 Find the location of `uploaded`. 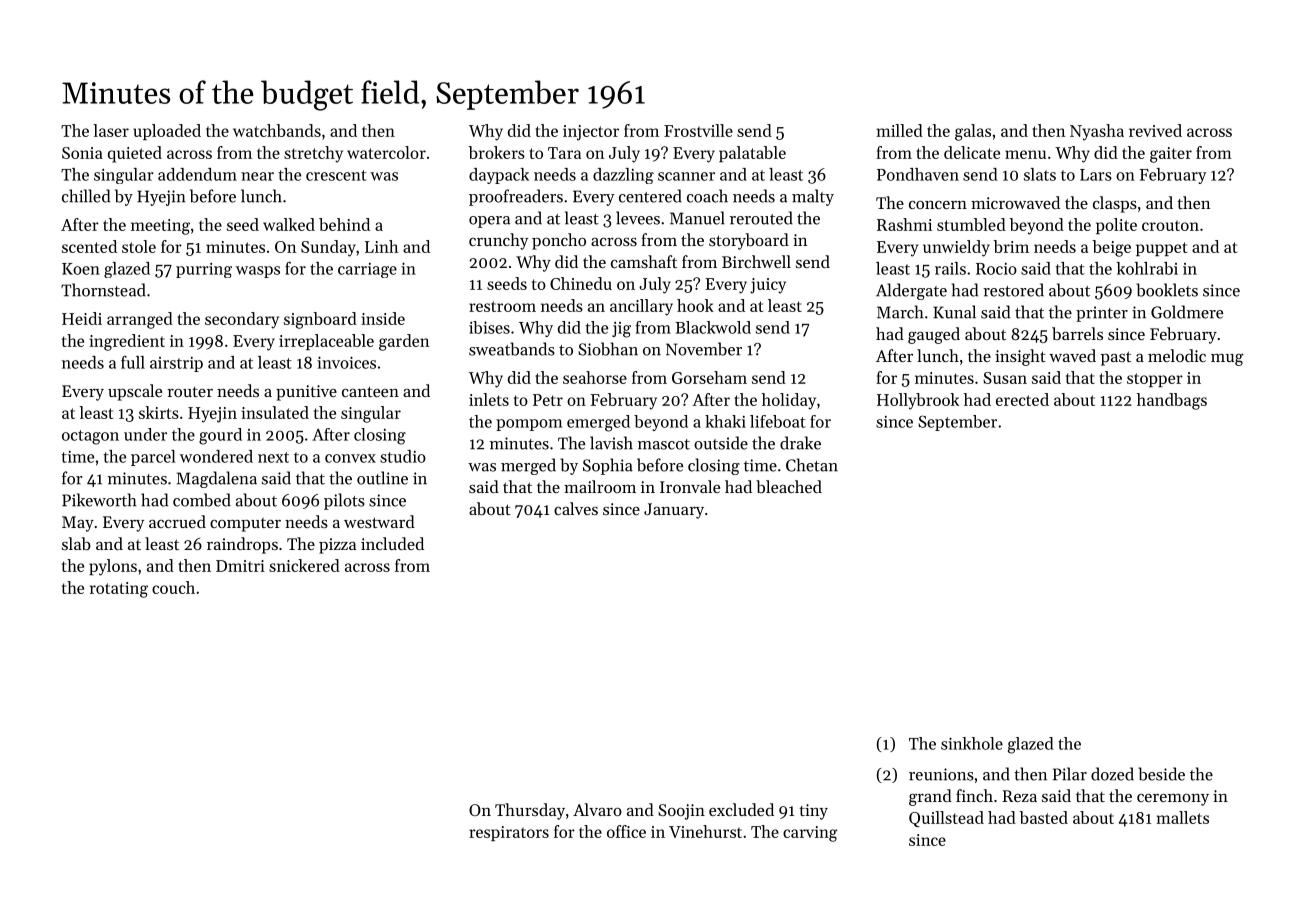

uploaded is located at coordinates (167, 132).
